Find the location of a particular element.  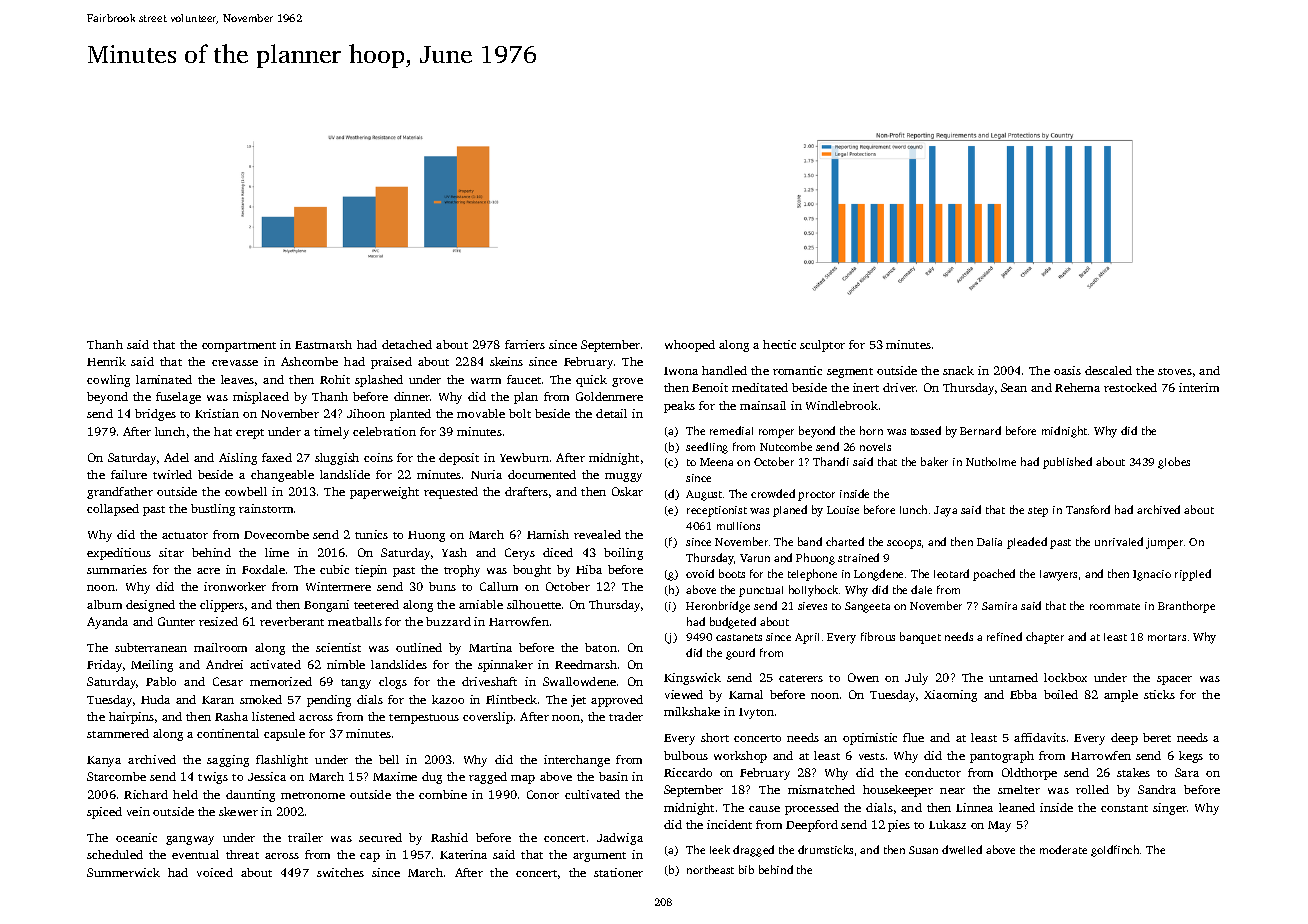

flue is located at coordinates (913, 737).
